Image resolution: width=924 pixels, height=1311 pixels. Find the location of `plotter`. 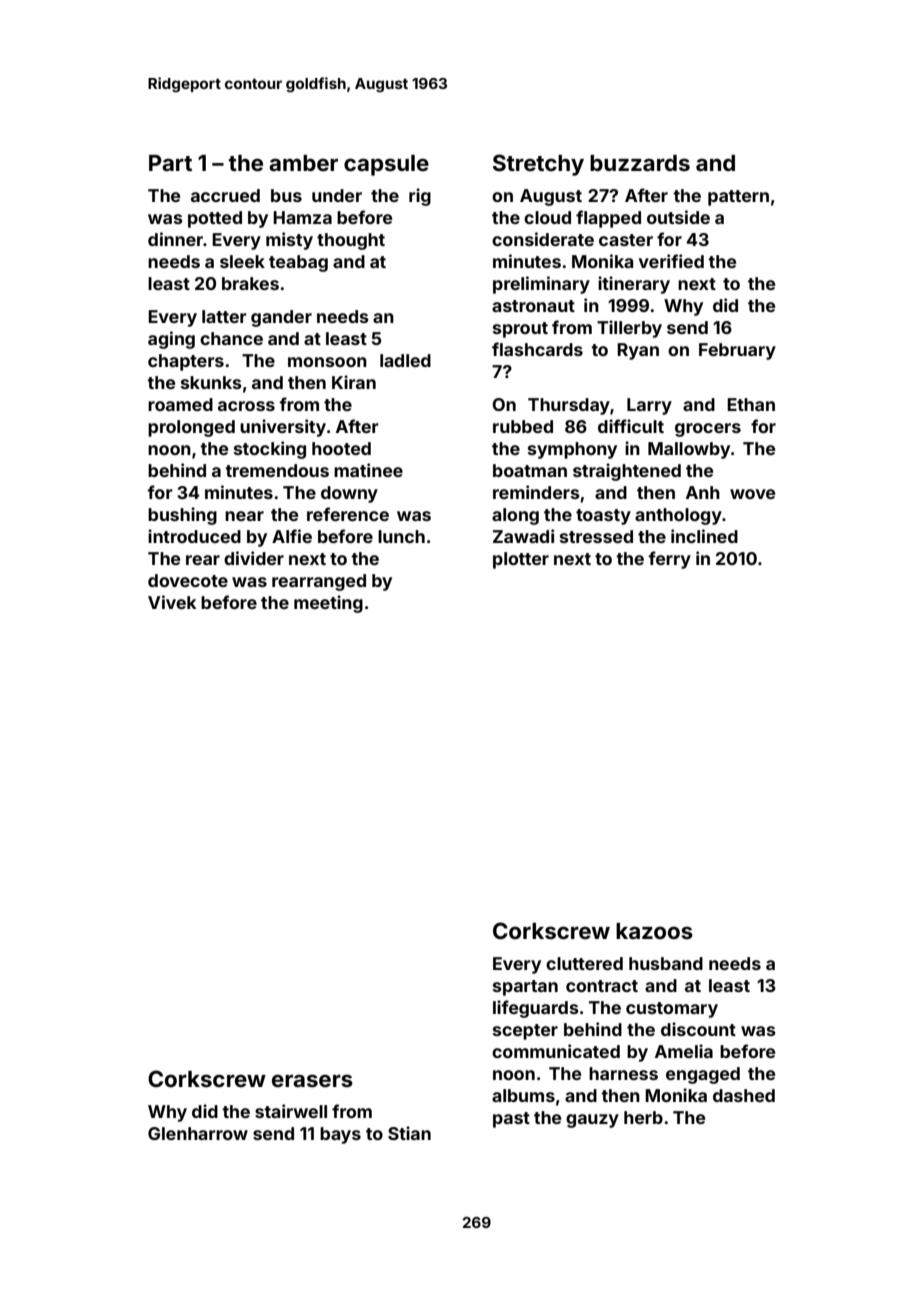

plotter is located at coordinates (521, 560).
